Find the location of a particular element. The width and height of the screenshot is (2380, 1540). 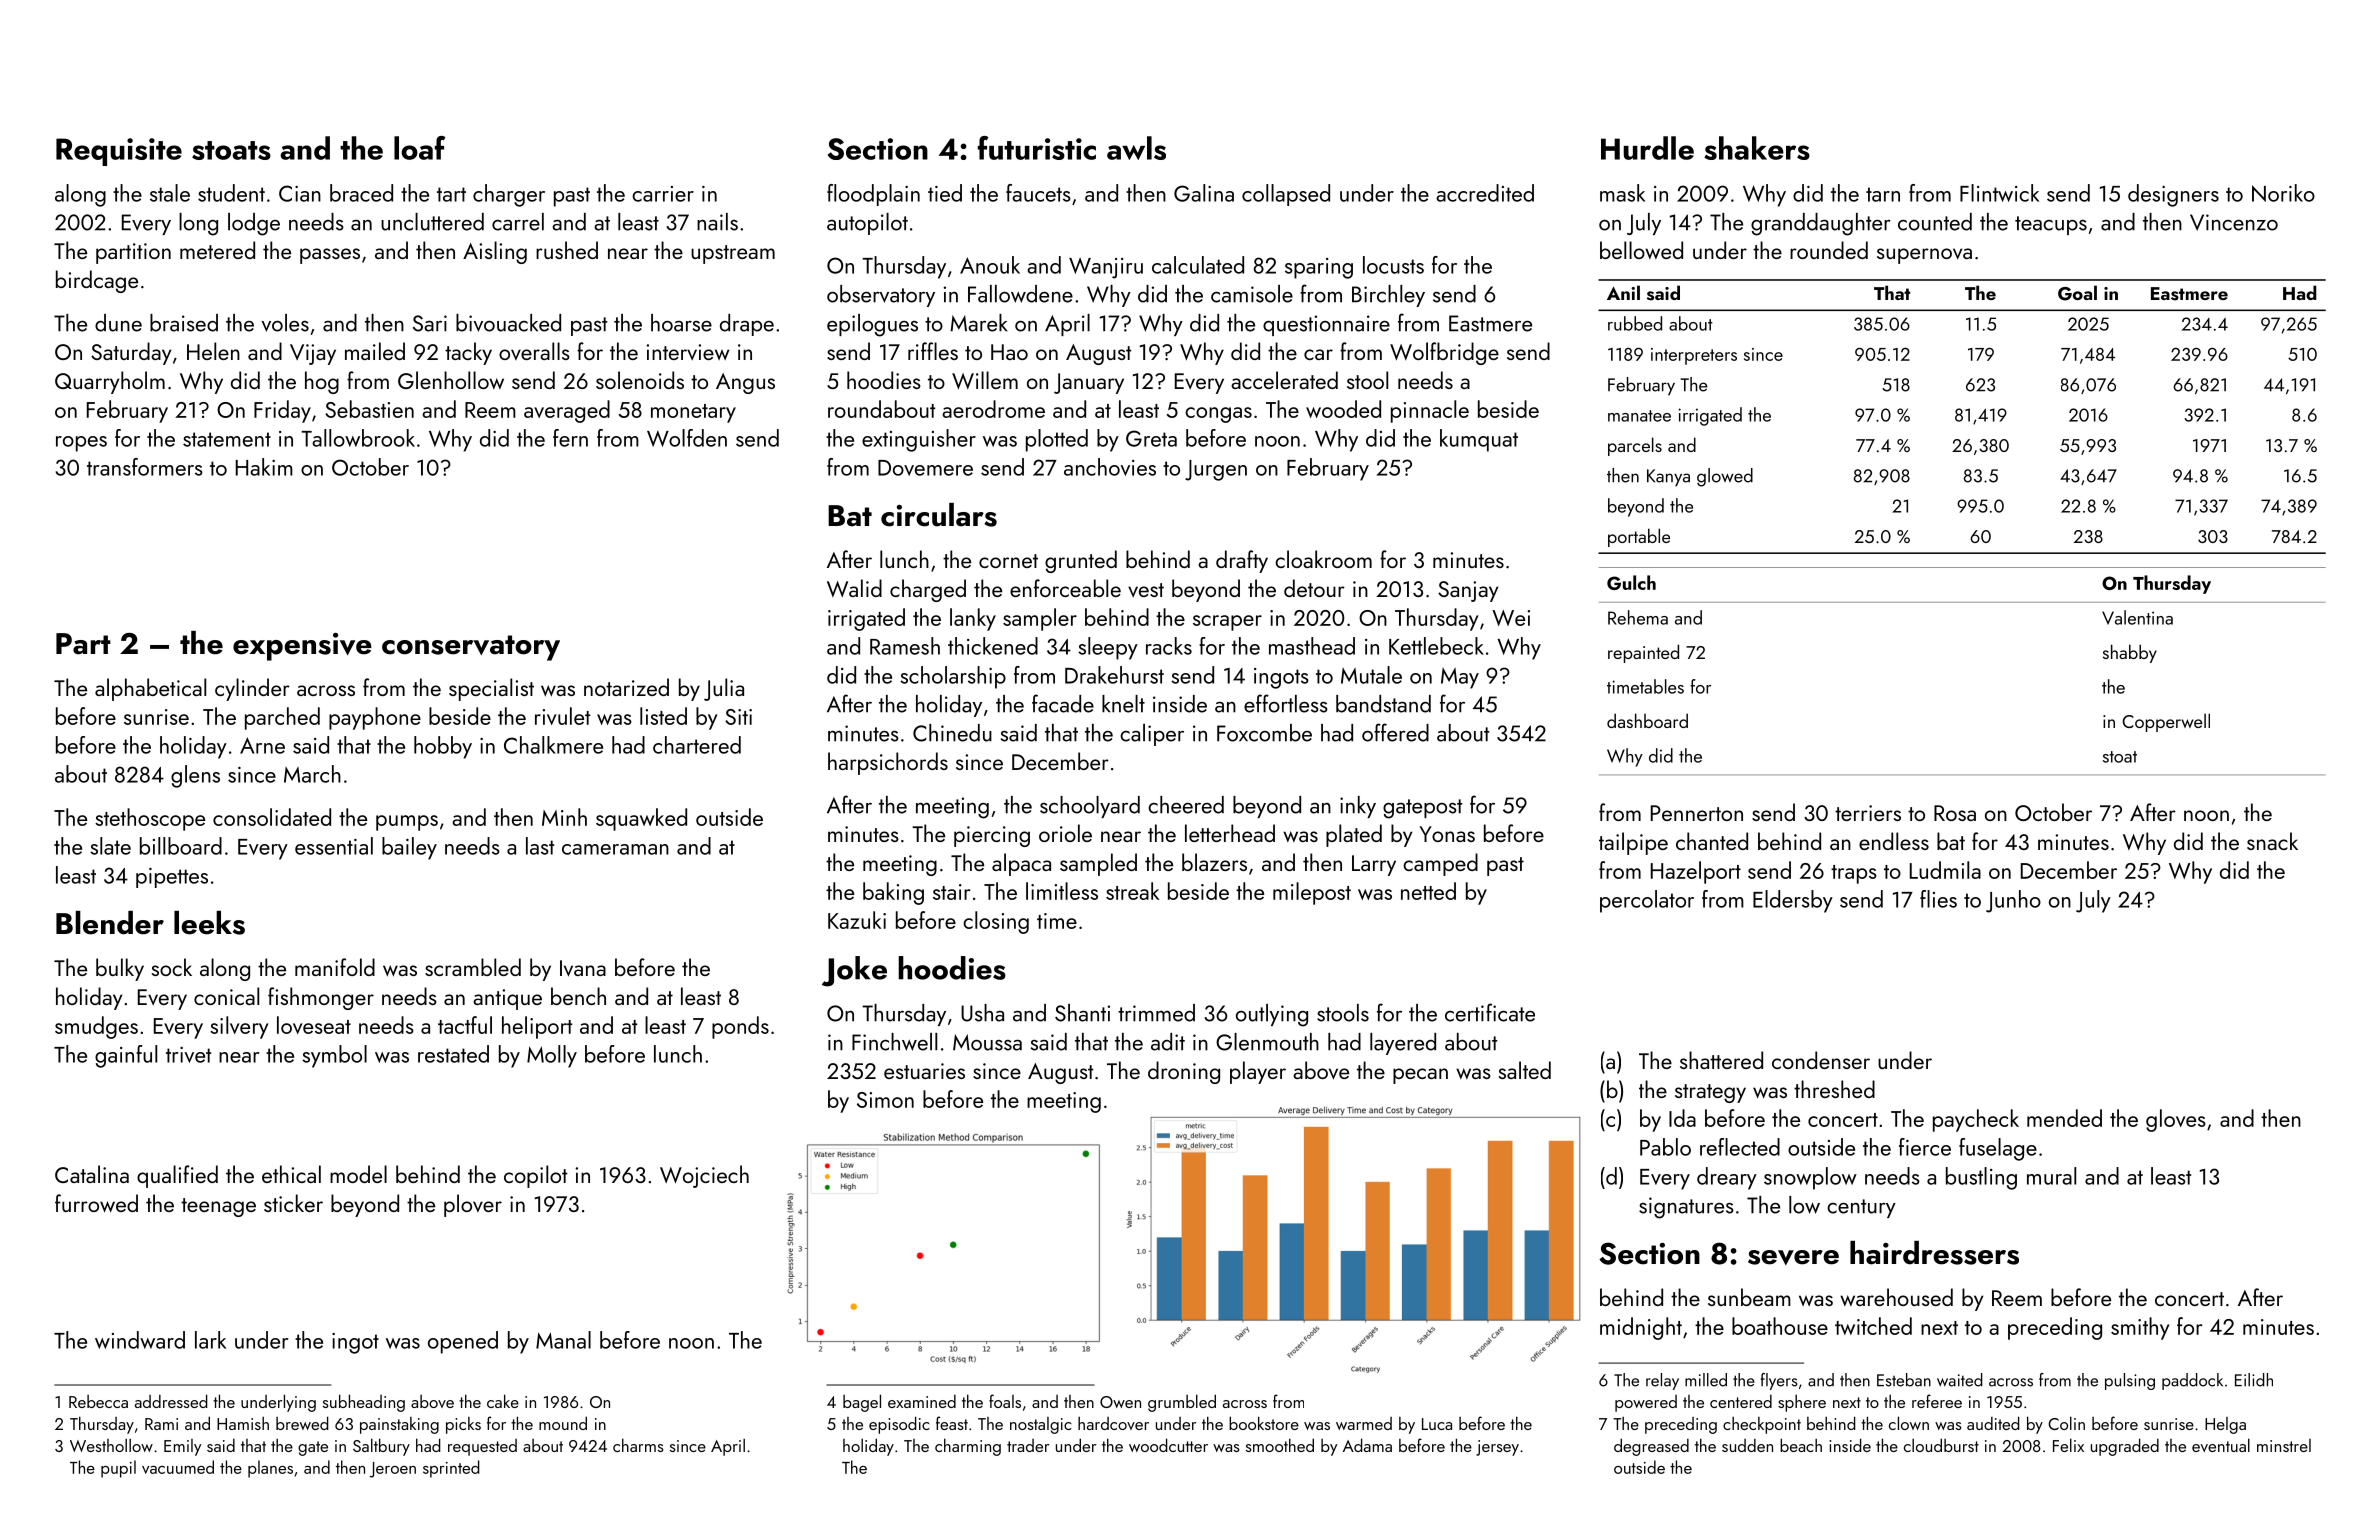

loaf is located at coordinates (420, 148).
